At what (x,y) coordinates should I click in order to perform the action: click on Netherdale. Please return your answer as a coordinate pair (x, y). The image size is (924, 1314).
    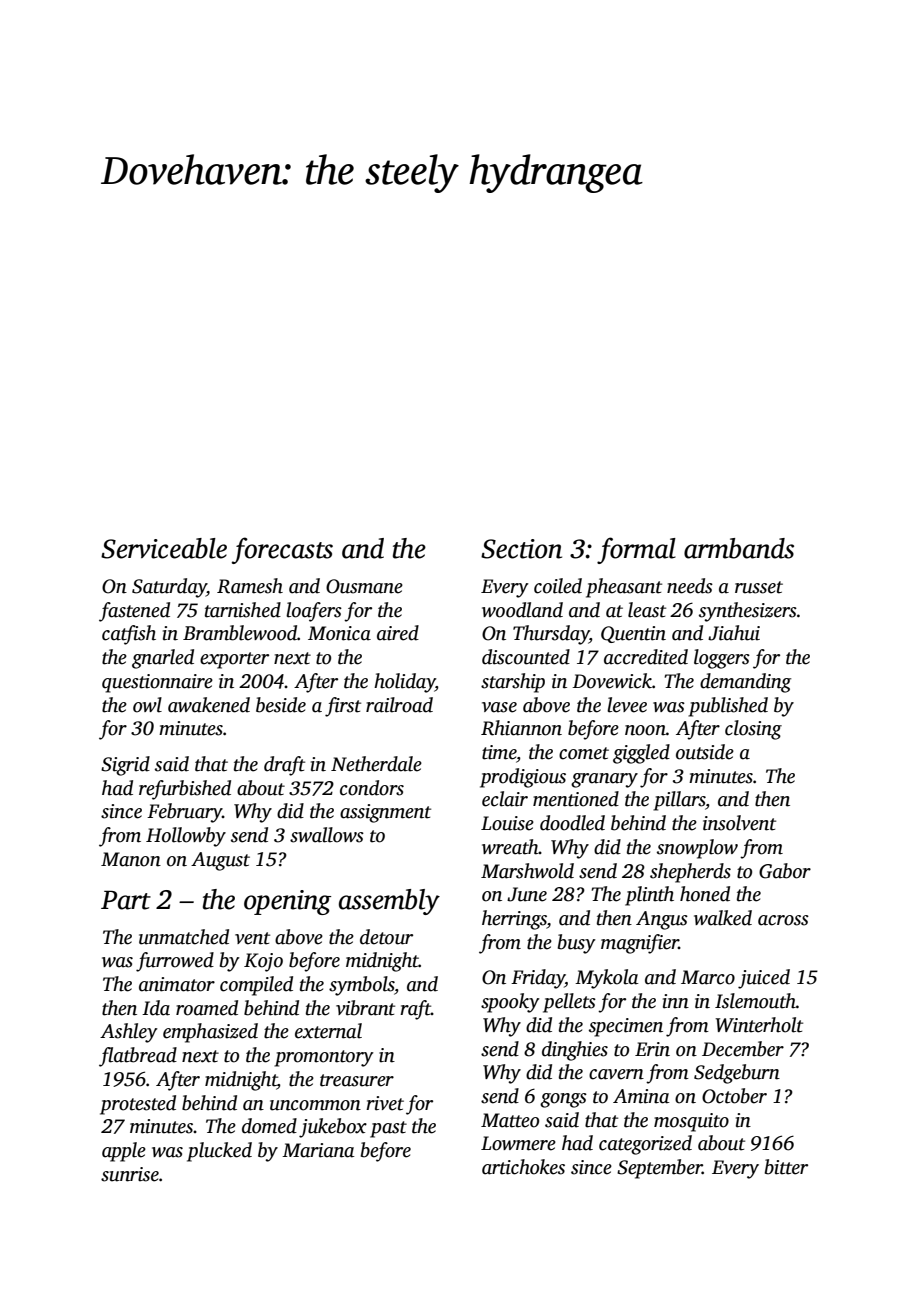
    Looking at the image, I should click on (376, 764).
